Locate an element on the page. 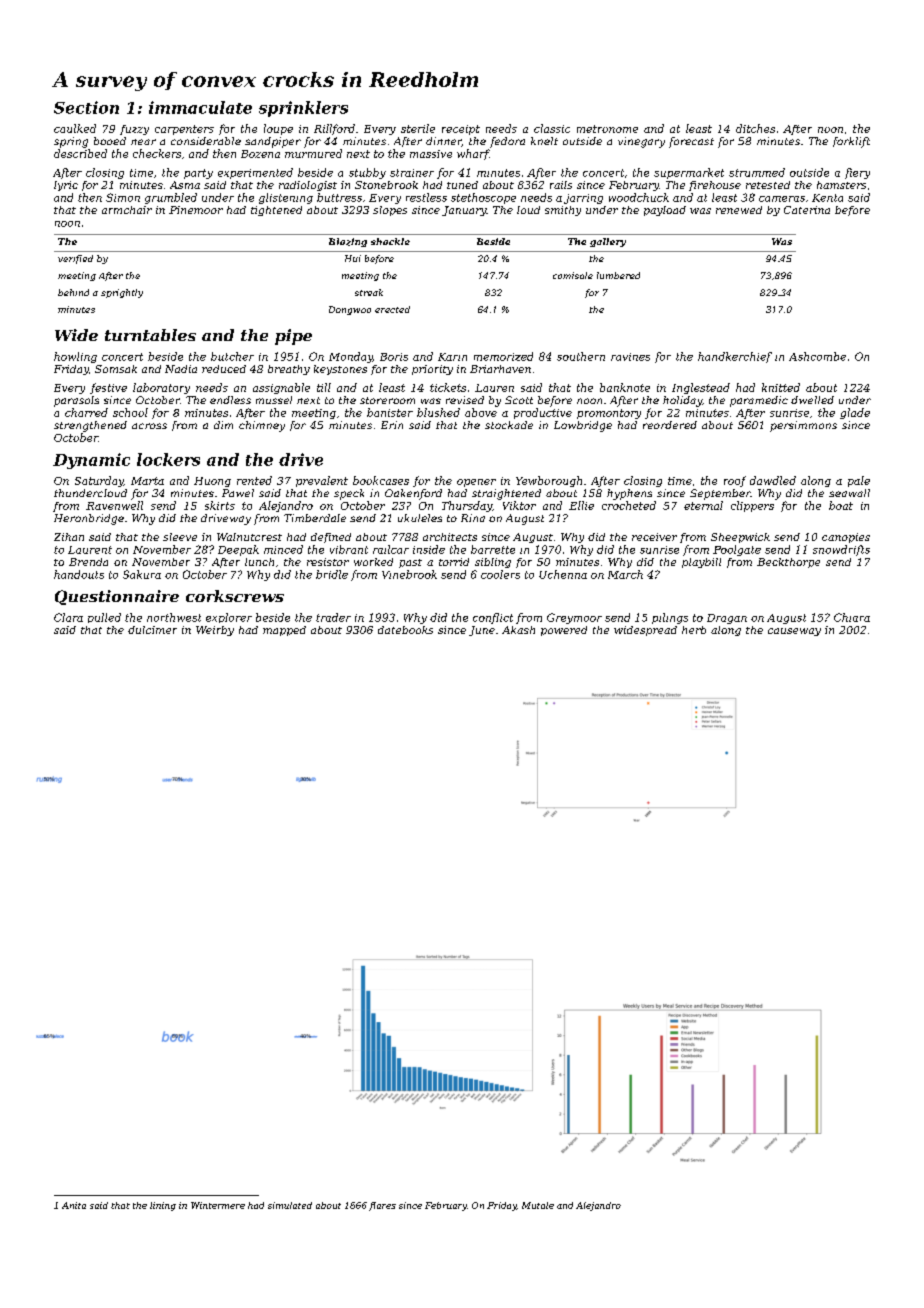  metronome is located at coordinates (607, 129).
